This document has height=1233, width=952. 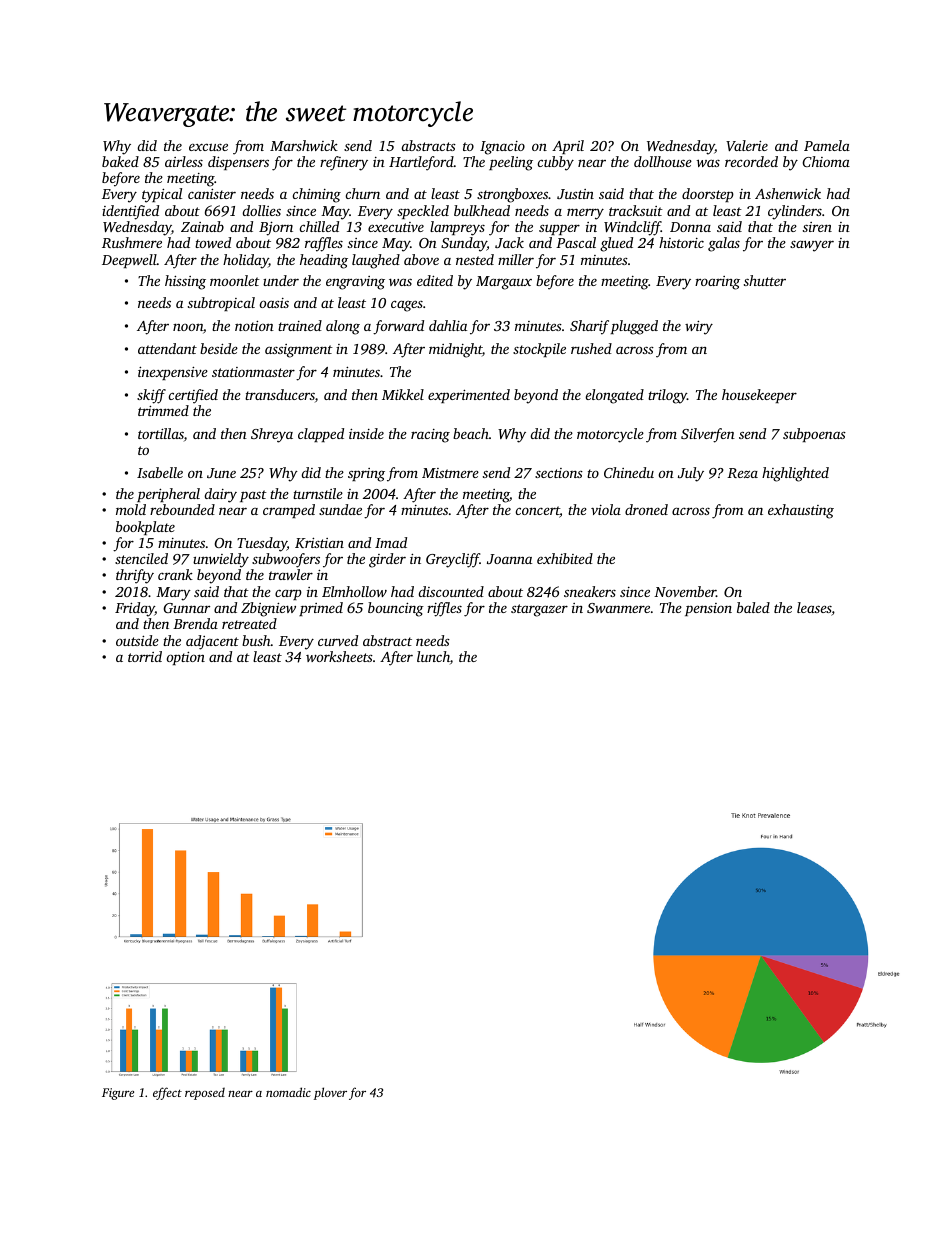 What do you see at coordinates (288, 1092) in the document?
I see `nomadic` at bounding box center [288, 1092].
